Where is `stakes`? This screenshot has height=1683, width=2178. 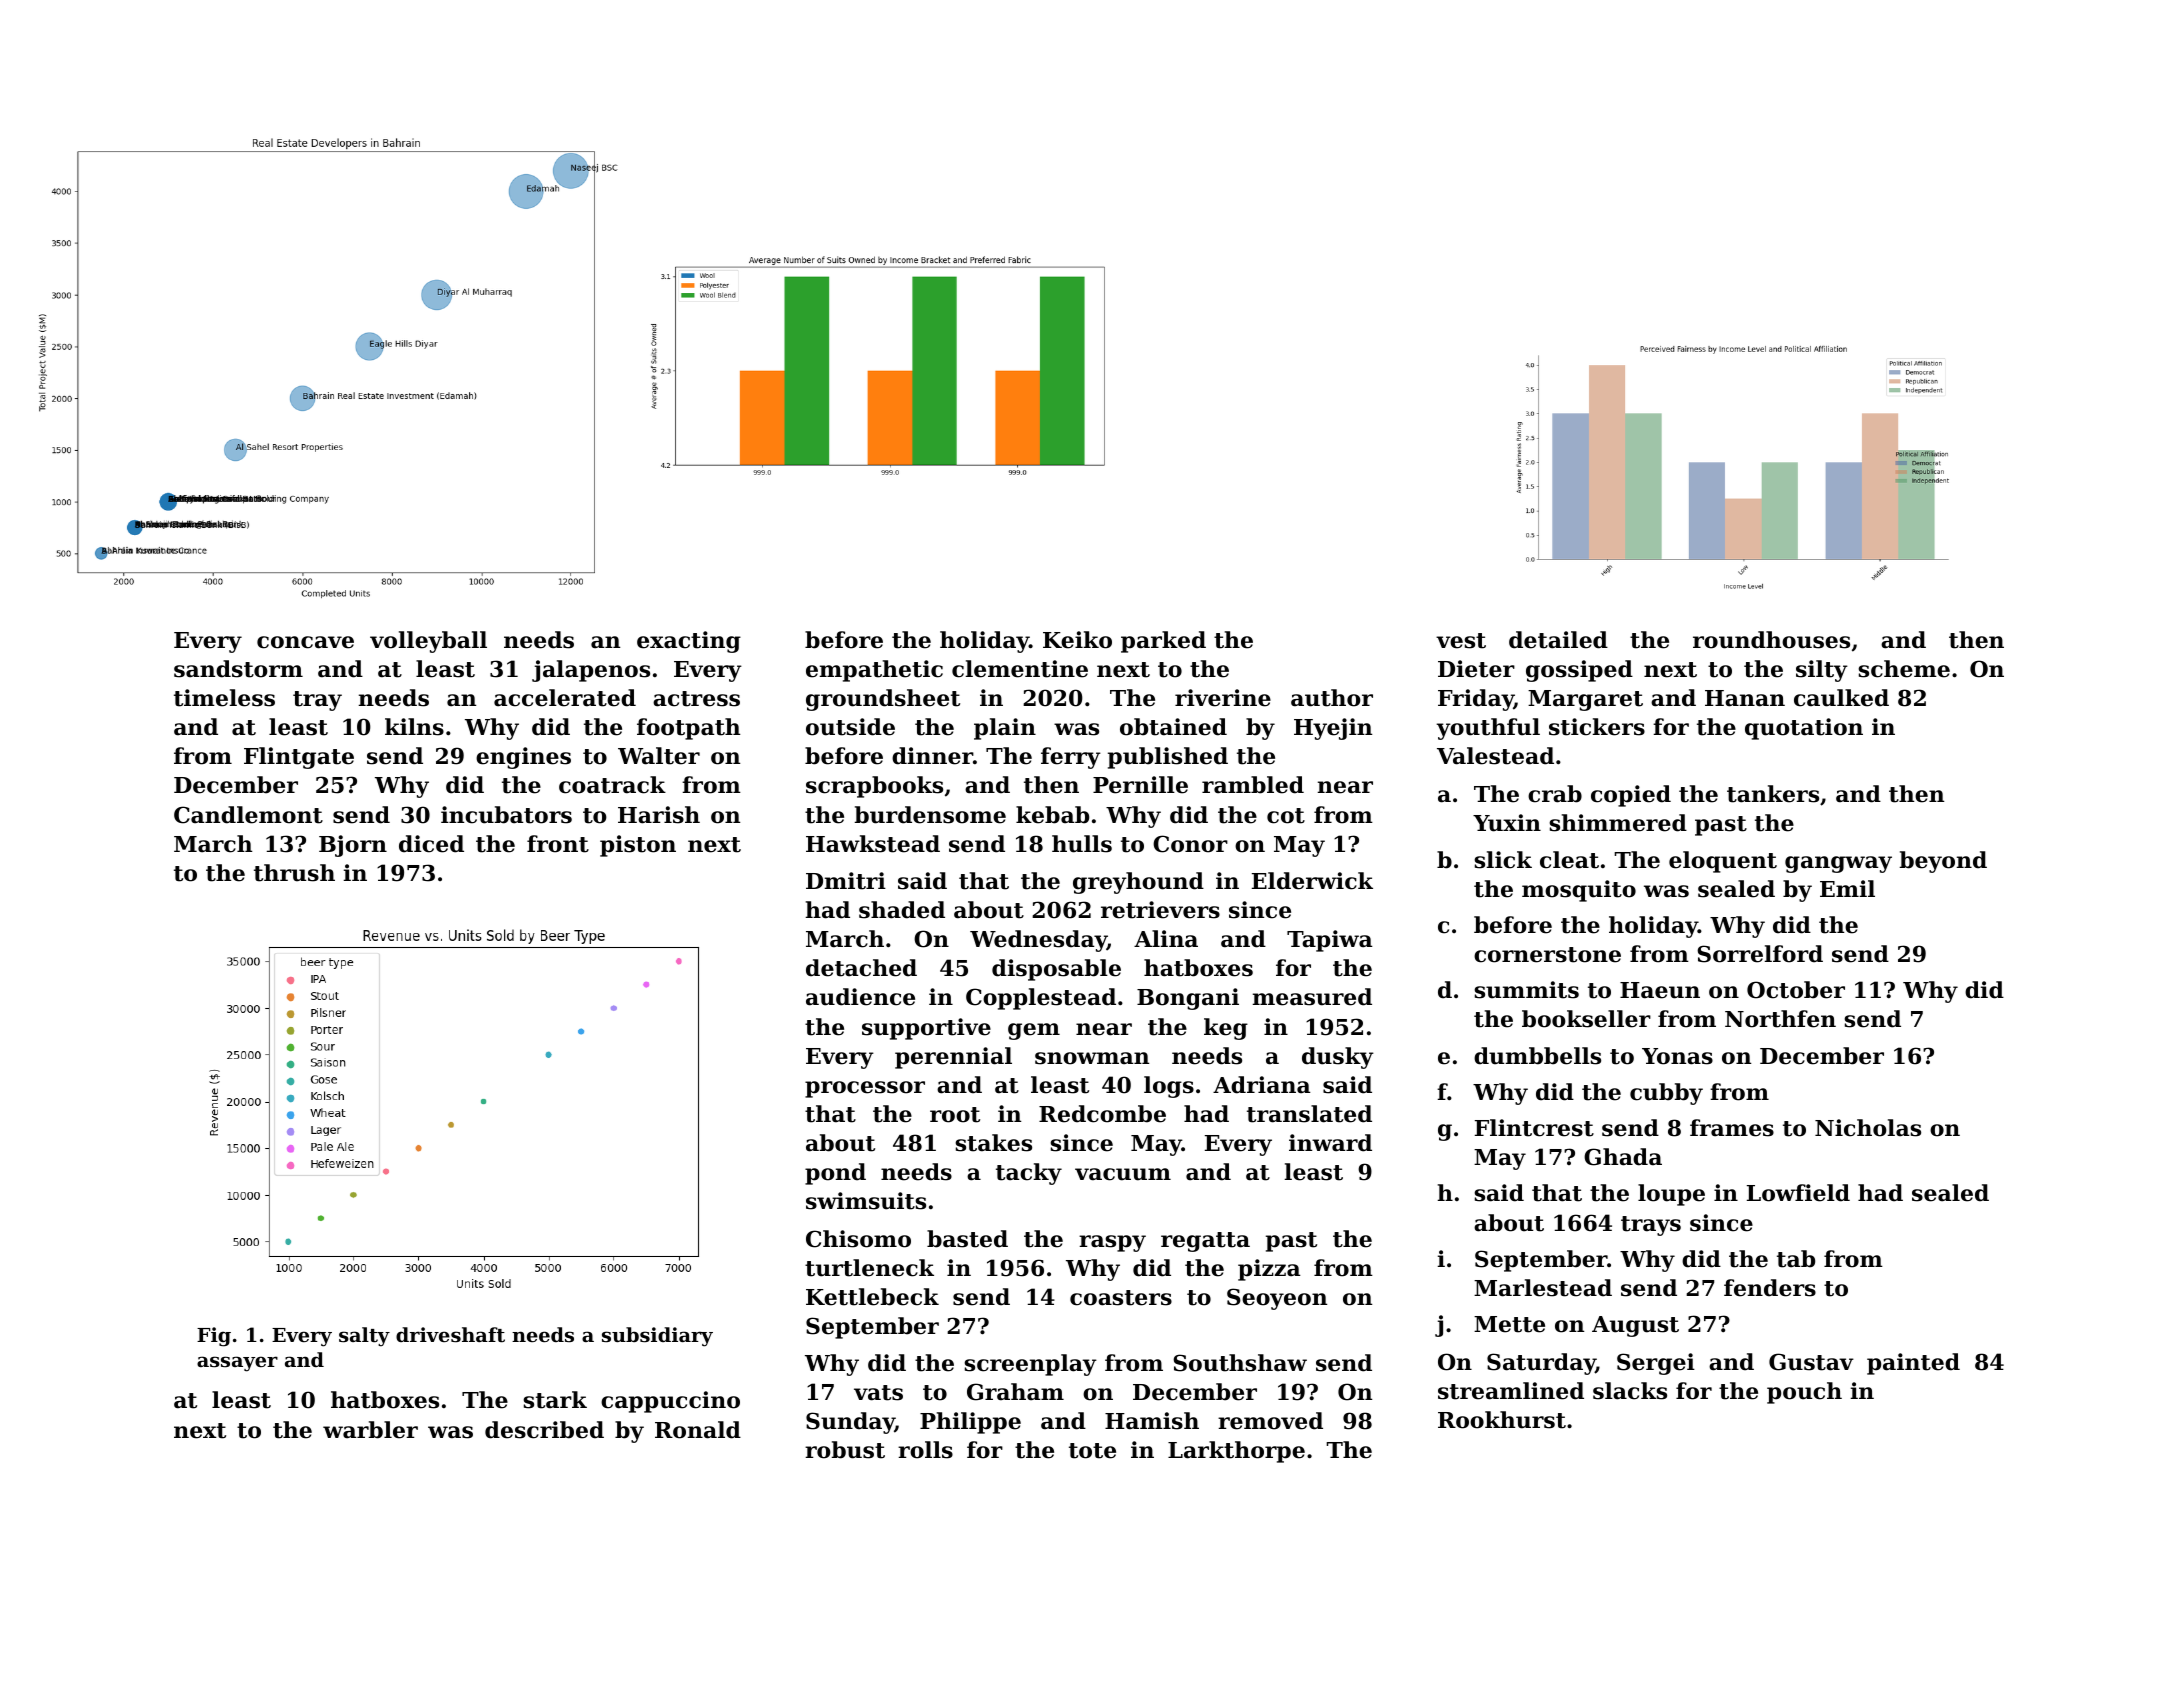
stakes is located at coordinates (993, 1143).
